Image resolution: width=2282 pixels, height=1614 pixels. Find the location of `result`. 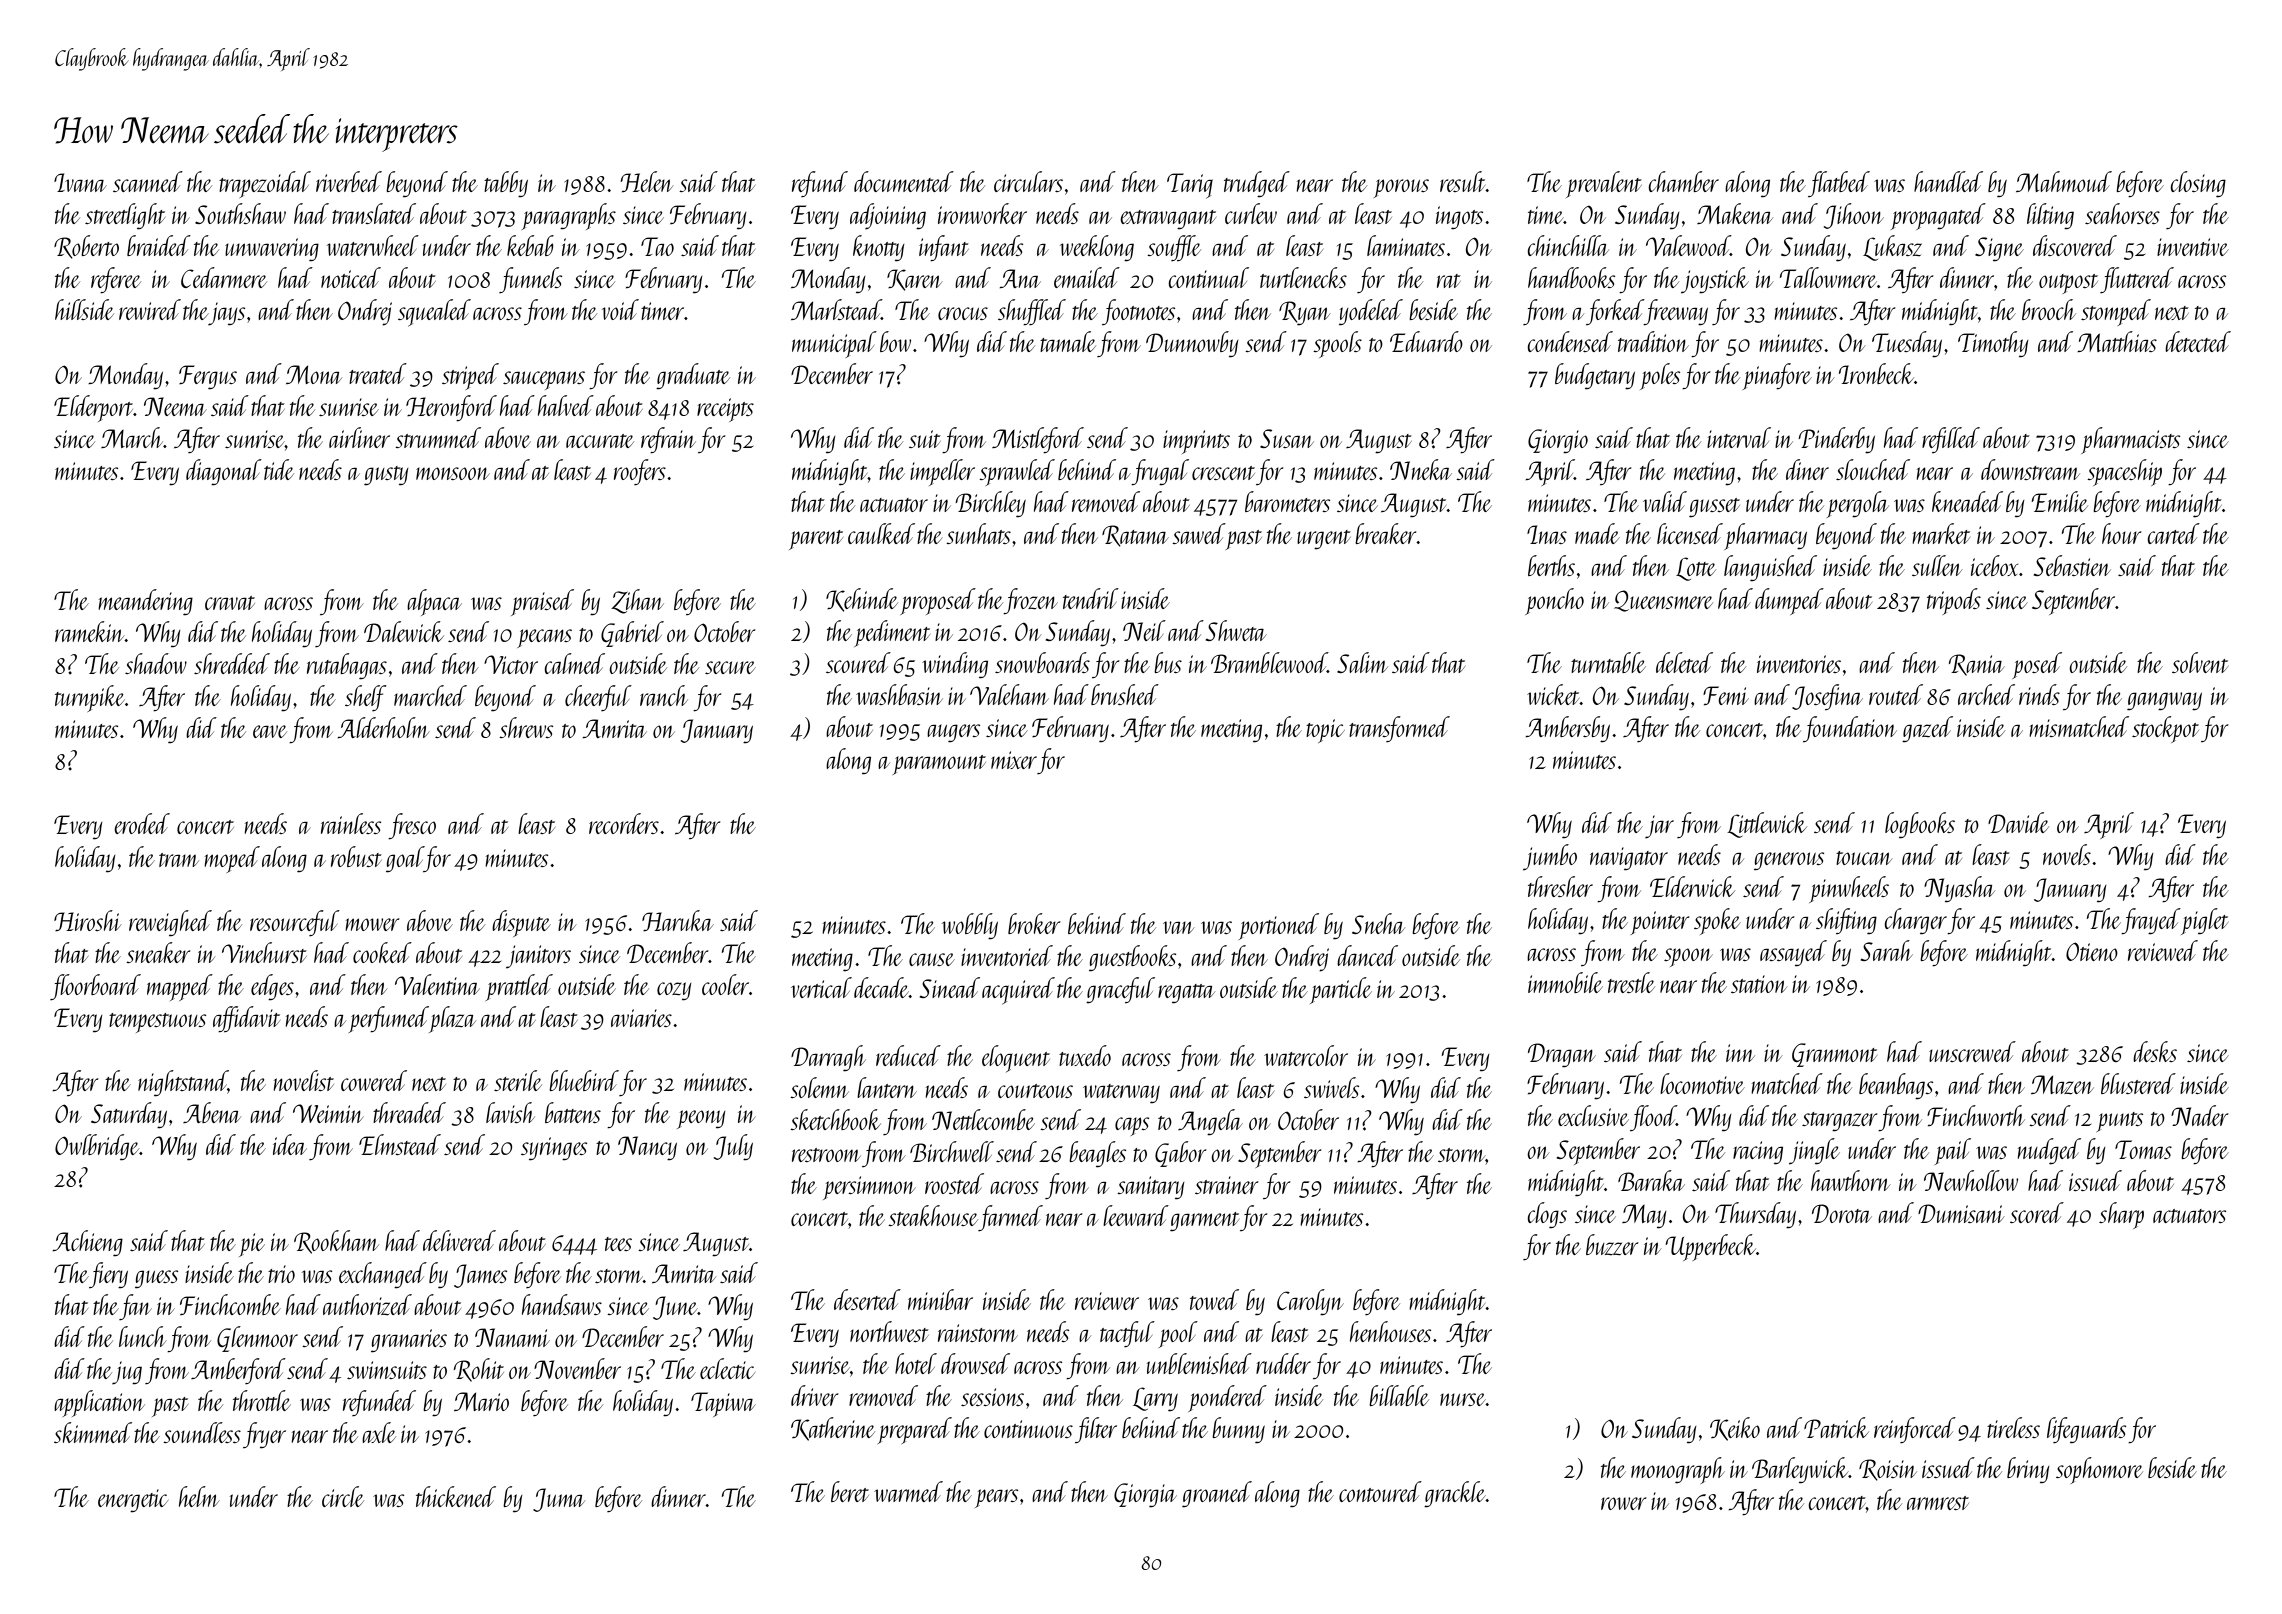

result is located at coordinates (1463, 181).
